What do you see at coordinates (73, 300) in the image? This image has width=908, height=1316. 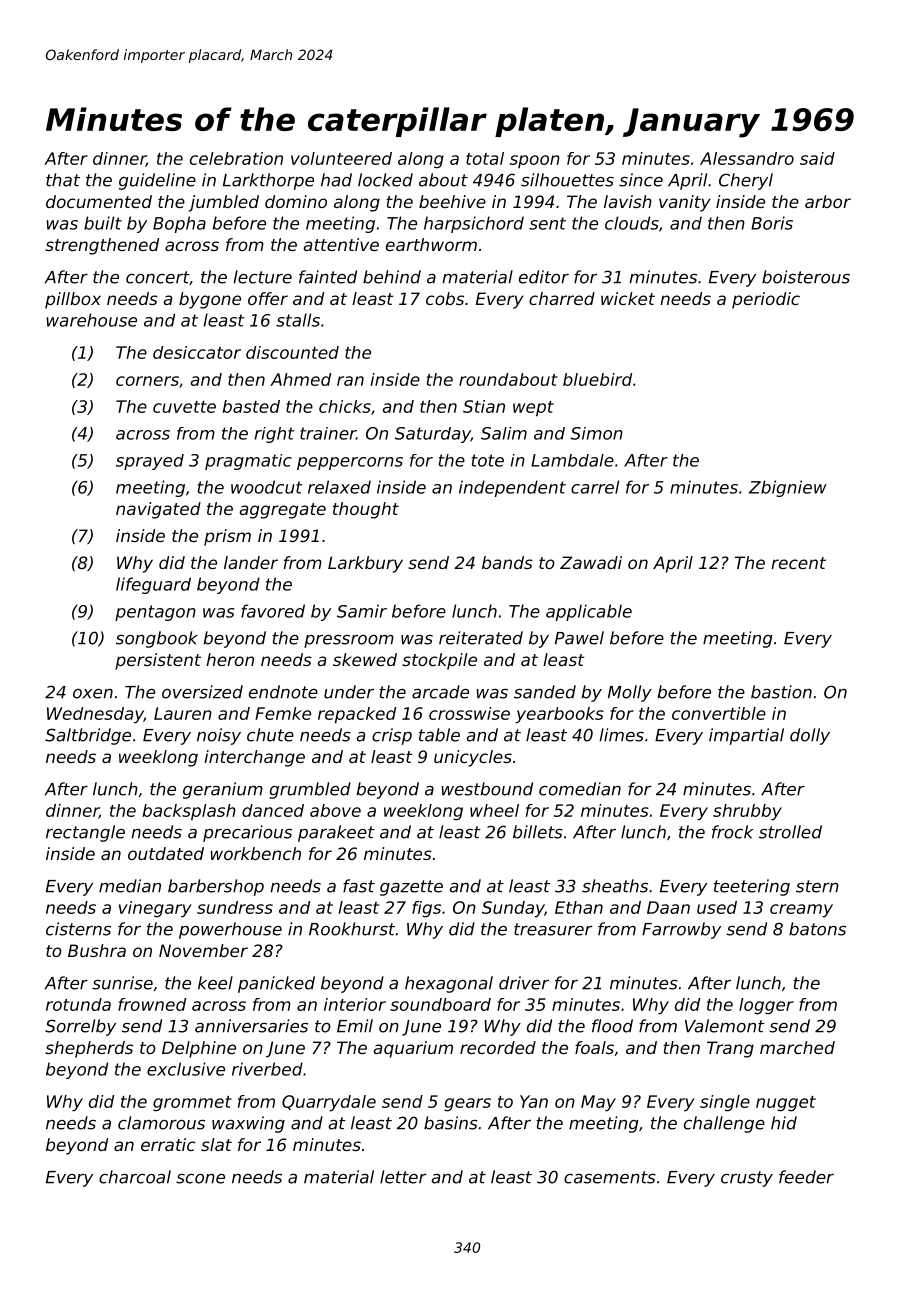 I see `pillbox` at bounding box center [73, 300].
